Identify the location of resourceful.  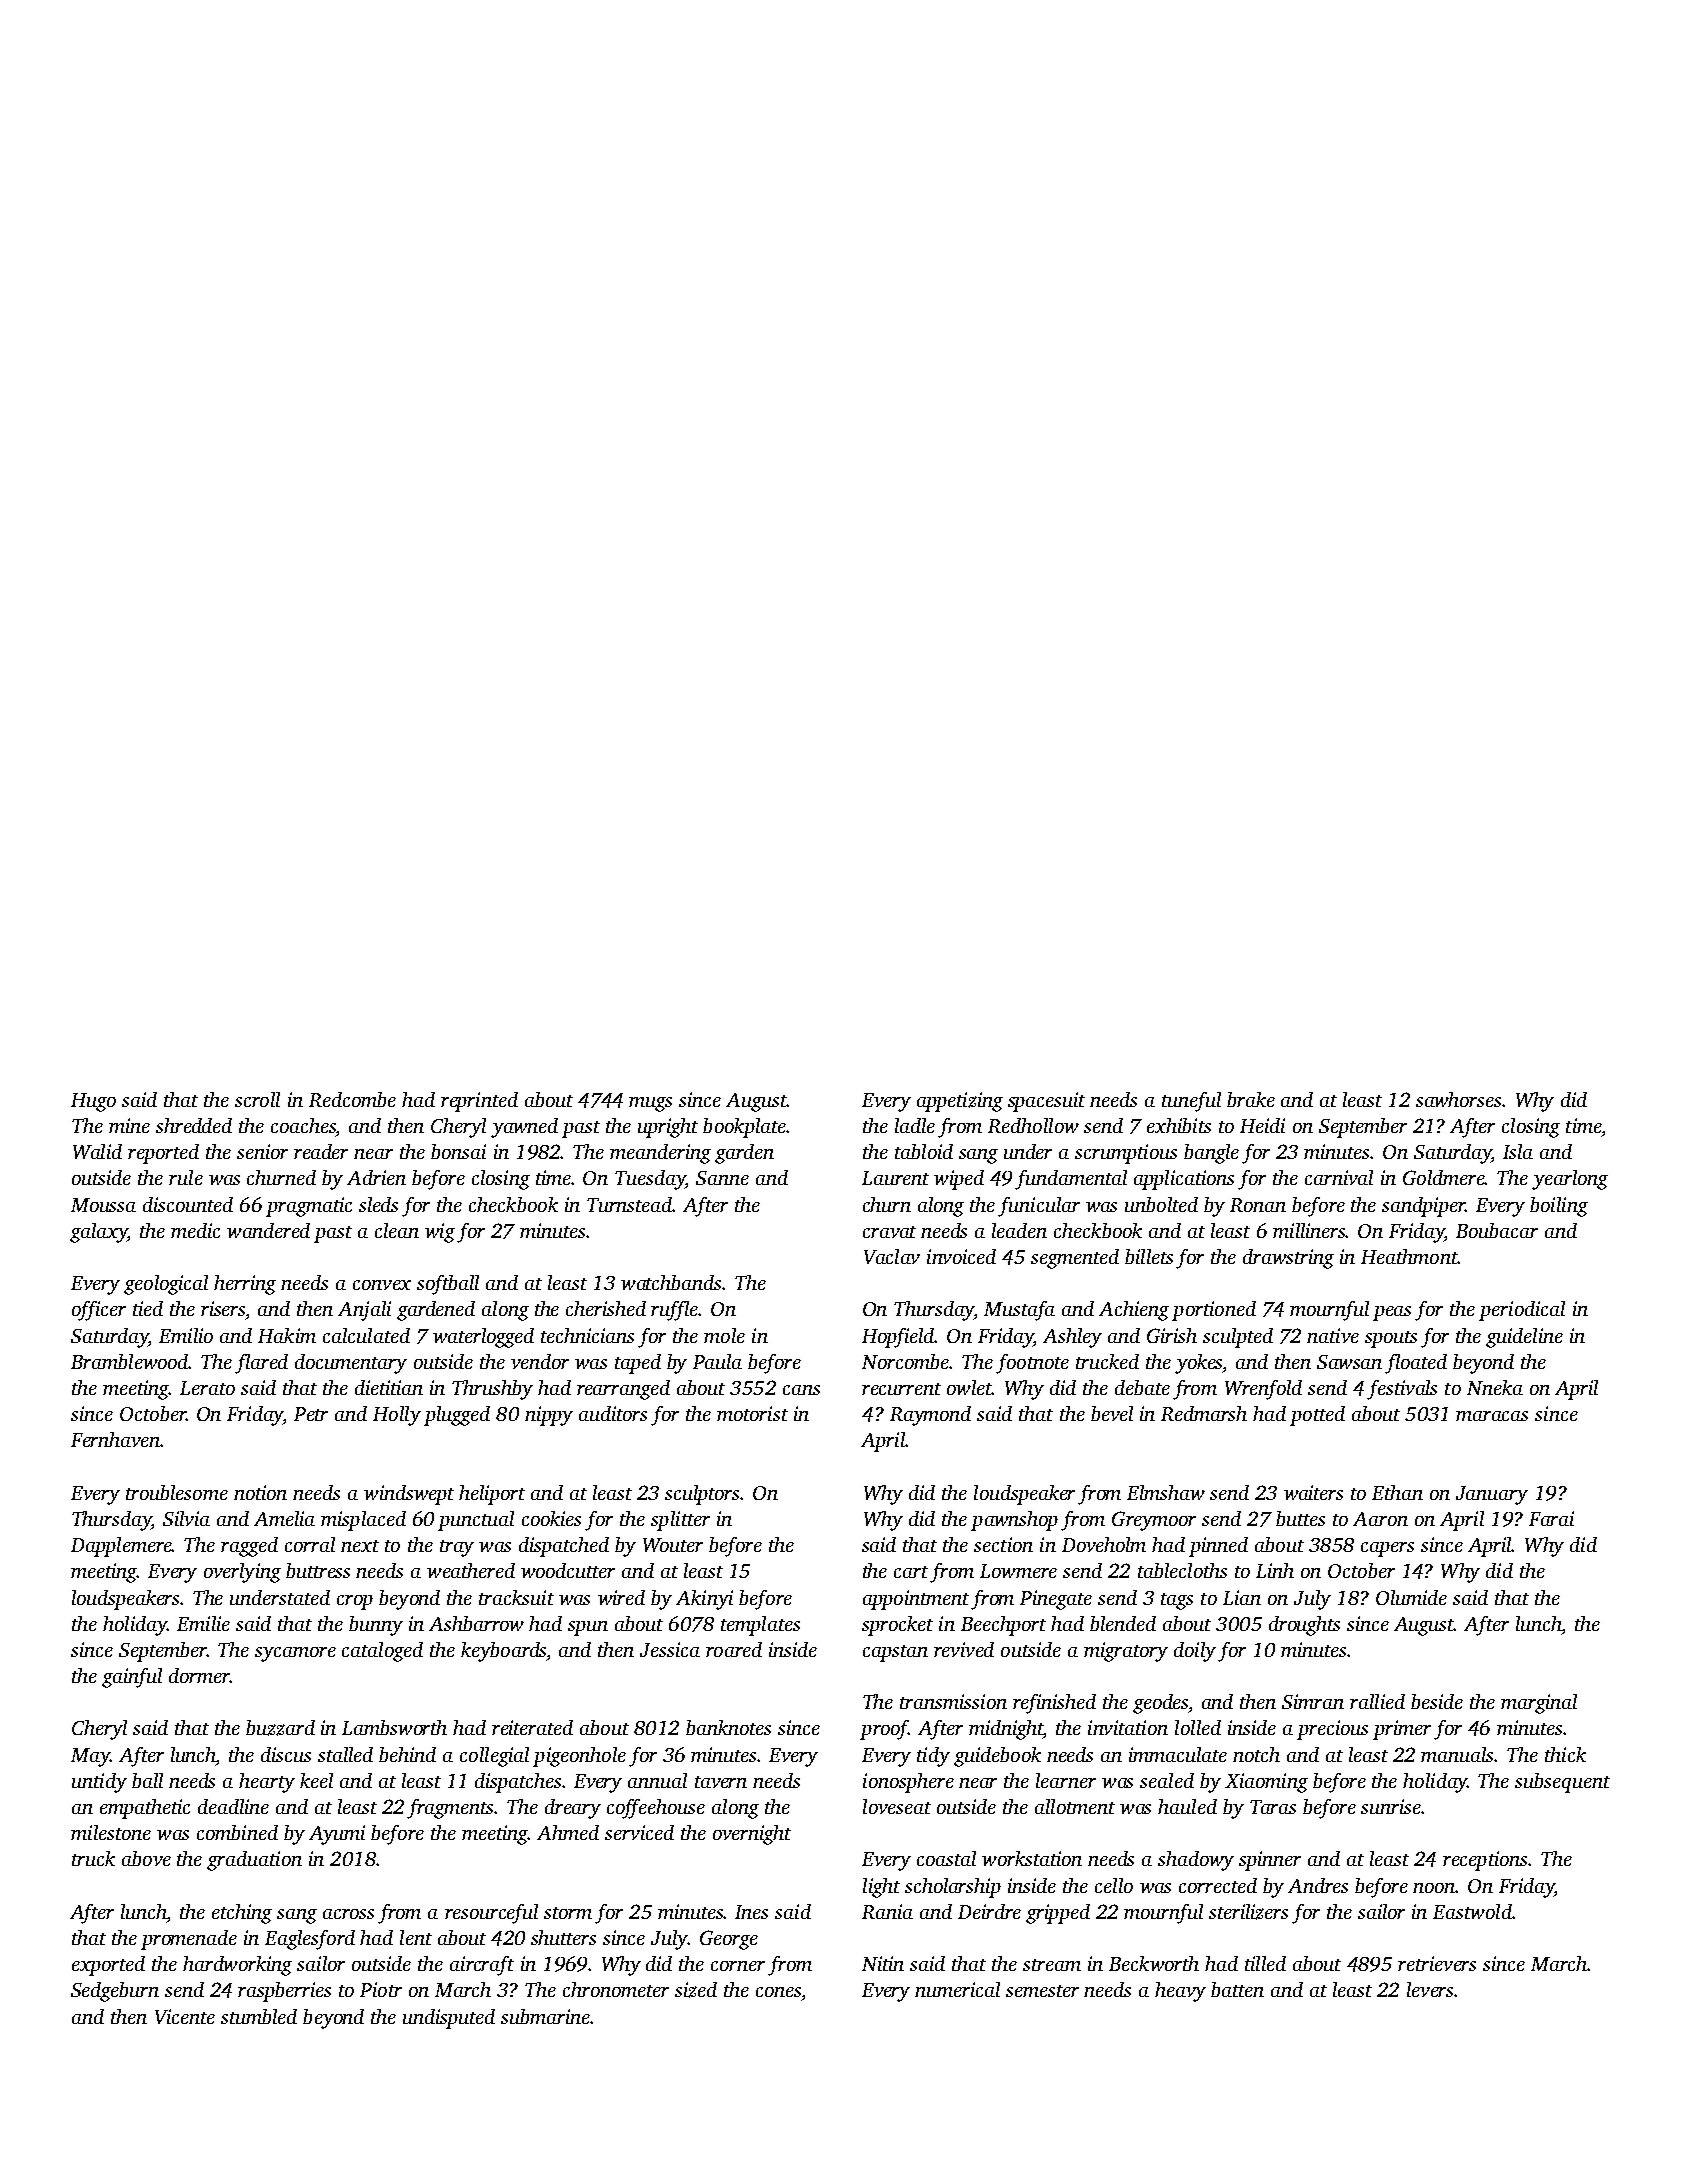
(491, 1914).
